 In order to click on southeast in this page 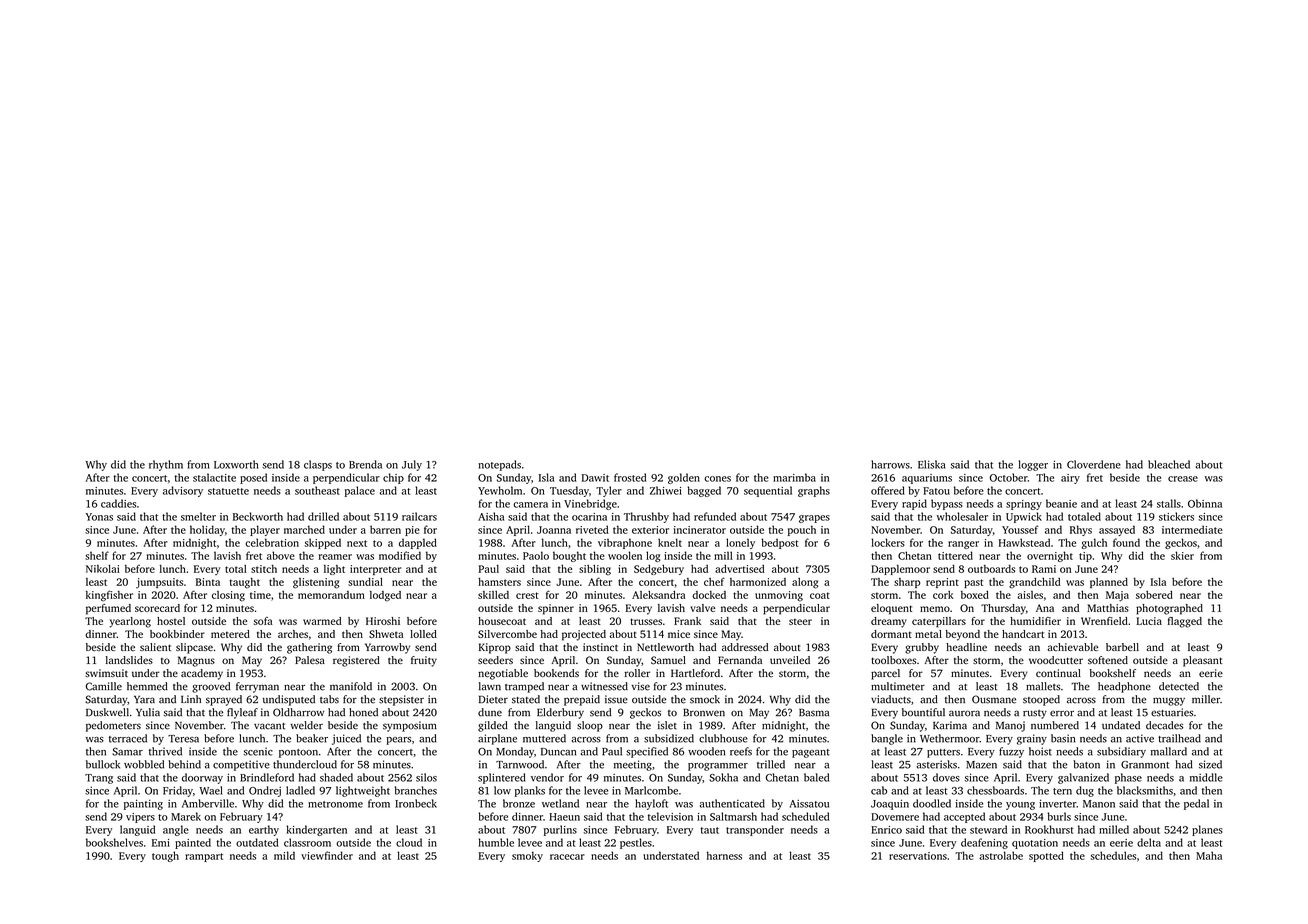, I will do `click(317, 490)`.
